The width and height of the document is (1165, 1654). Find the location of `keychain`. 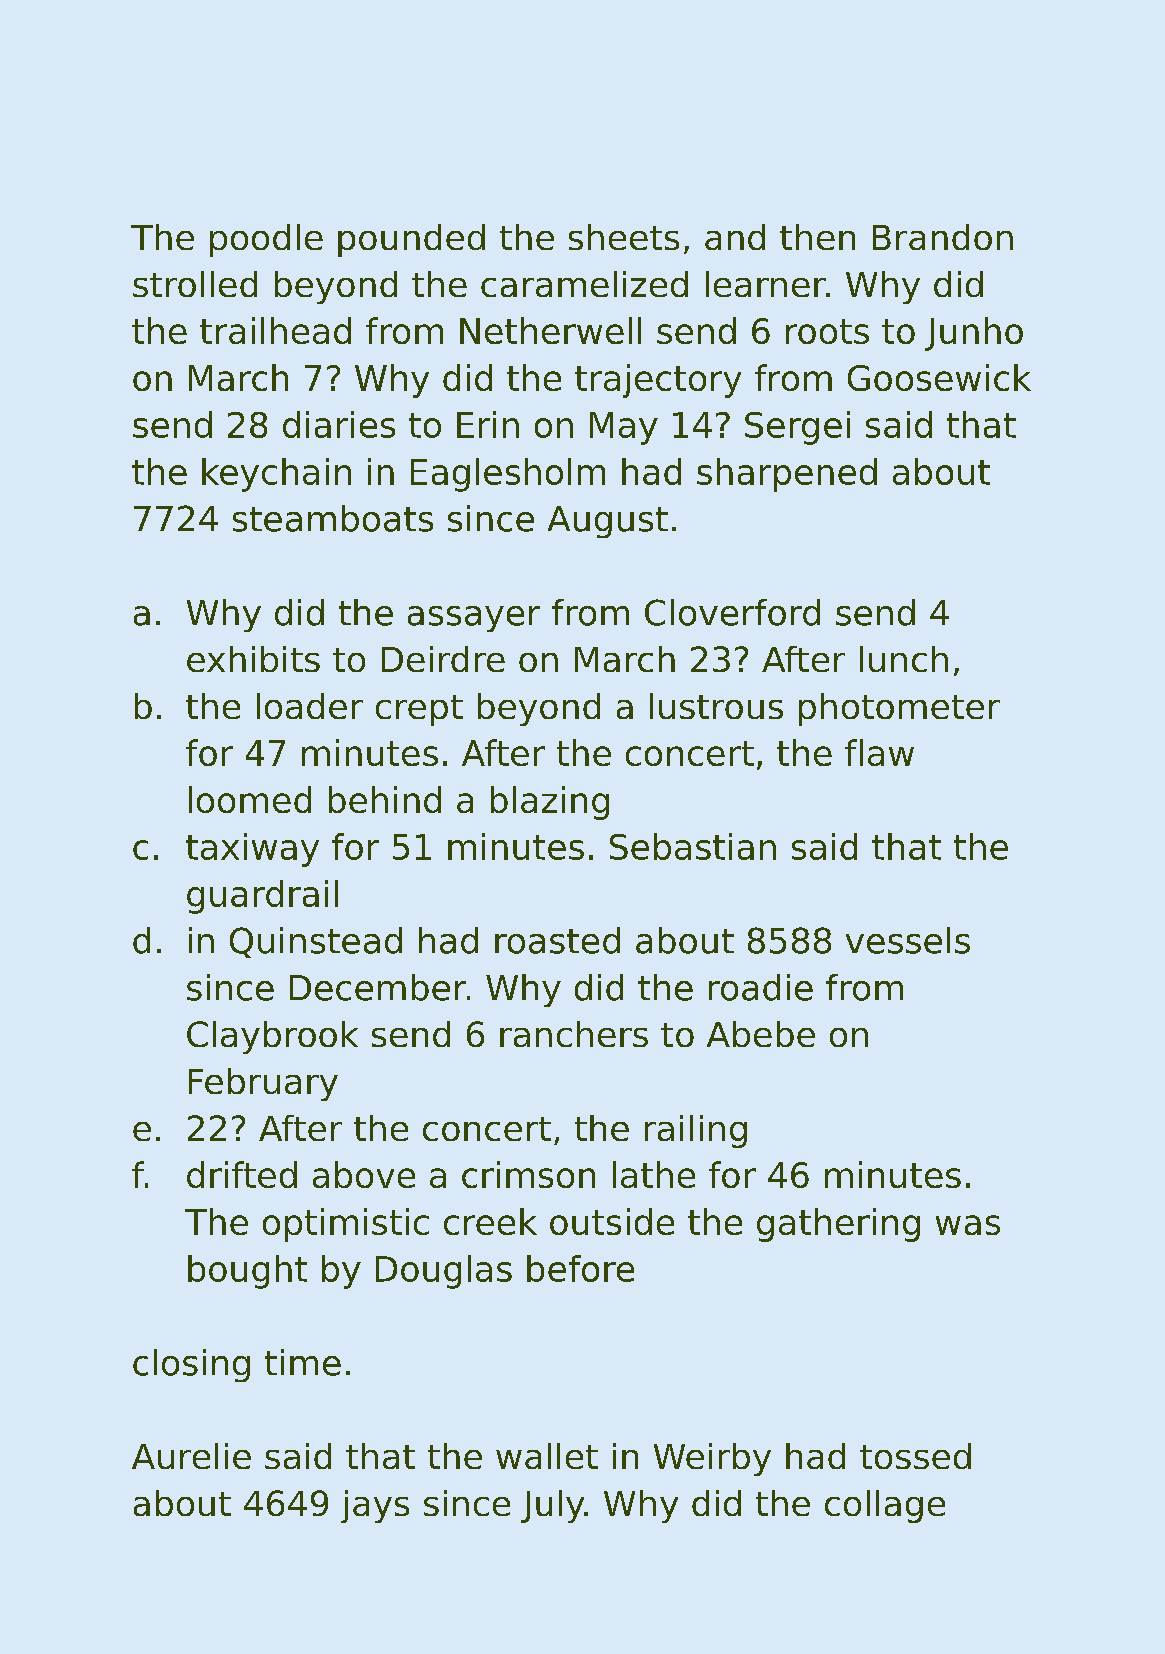

keychain is located at coordinates (276, 475).
